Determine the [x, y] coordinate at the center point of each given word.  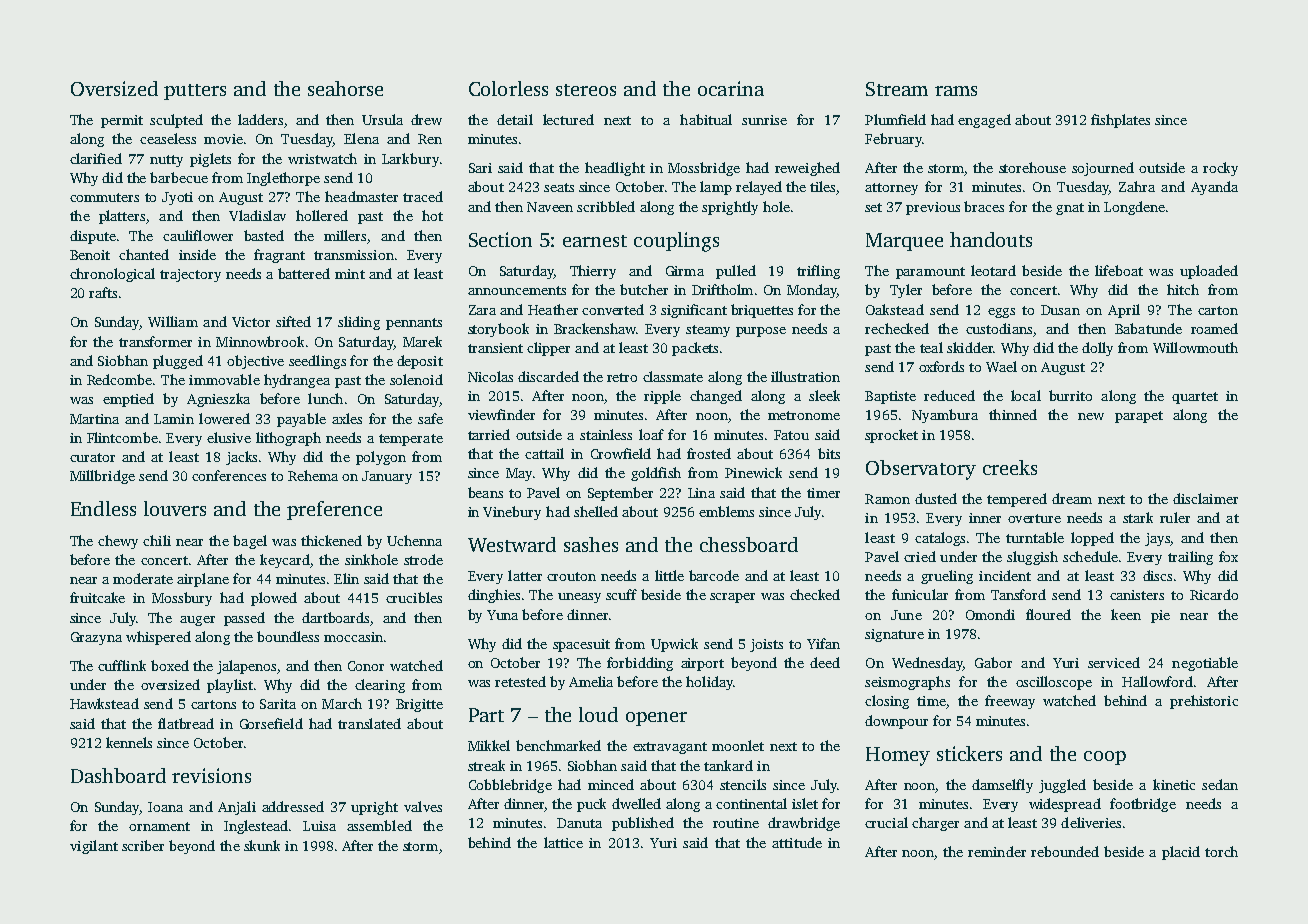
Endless [103, 508]
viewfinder [501, 414]
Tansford [1018, 594]
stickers [969, 753]
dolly [1097, 349]
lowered [224, 418]
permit [122, 121]
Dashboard [118, 775]
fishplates [1120, 121]
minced [611, 784]
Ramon [887, 499]
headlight [615, 169]
